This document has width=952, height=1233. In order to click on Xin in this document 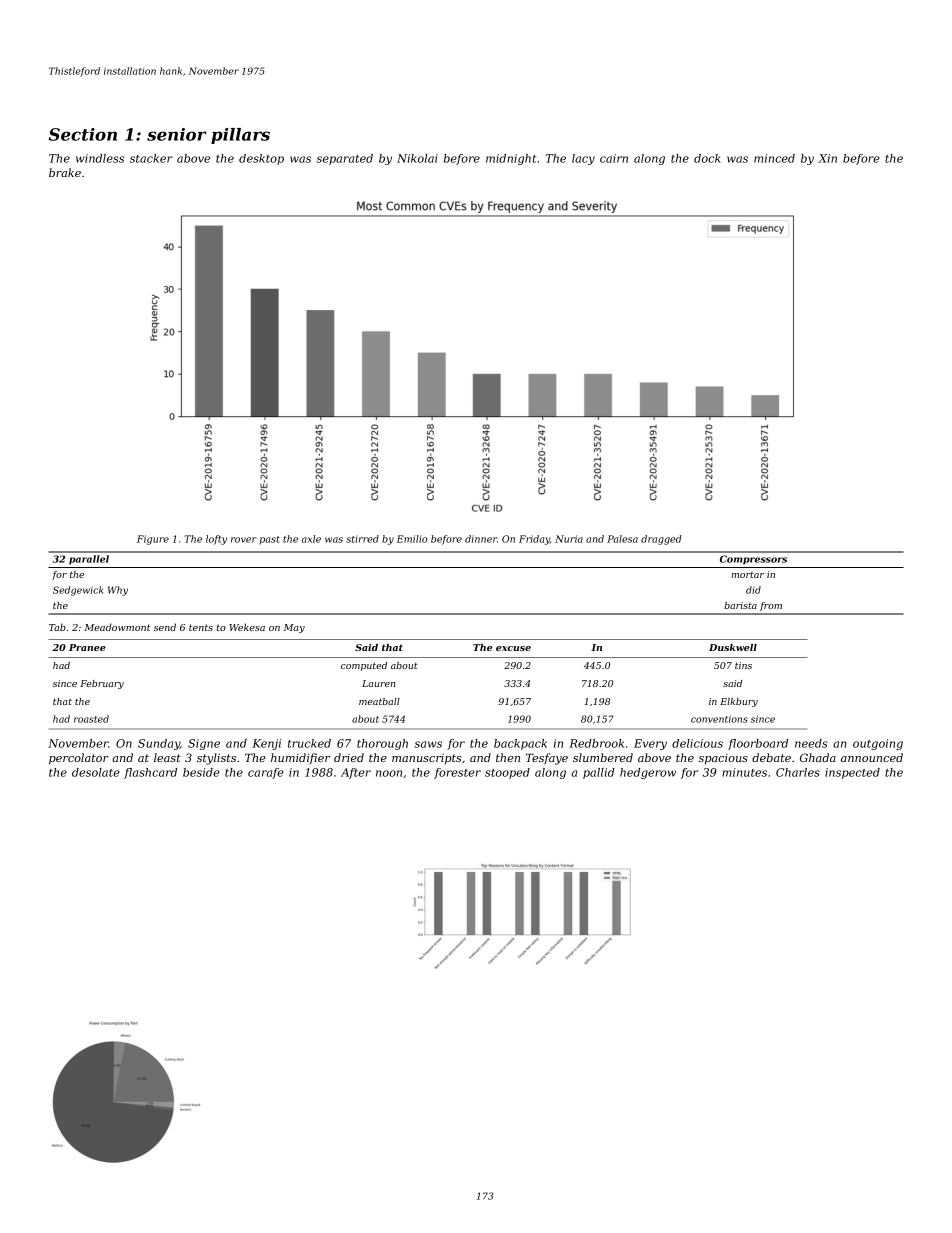, I will do `click(827, 158)`.
